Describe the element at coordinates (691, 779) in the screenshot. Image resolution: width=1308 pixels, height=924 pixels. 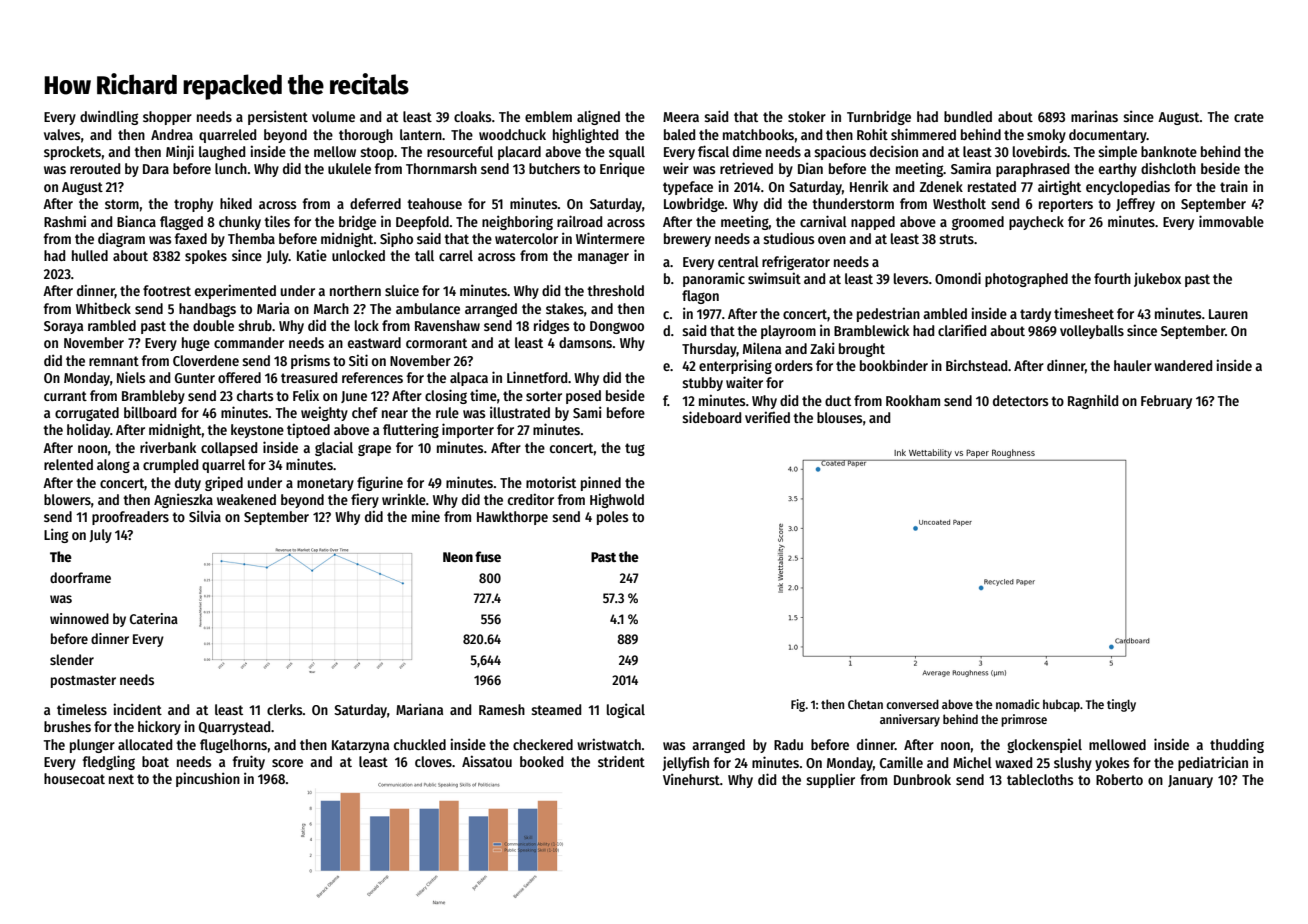
I see `Vinehurst` at that location.
